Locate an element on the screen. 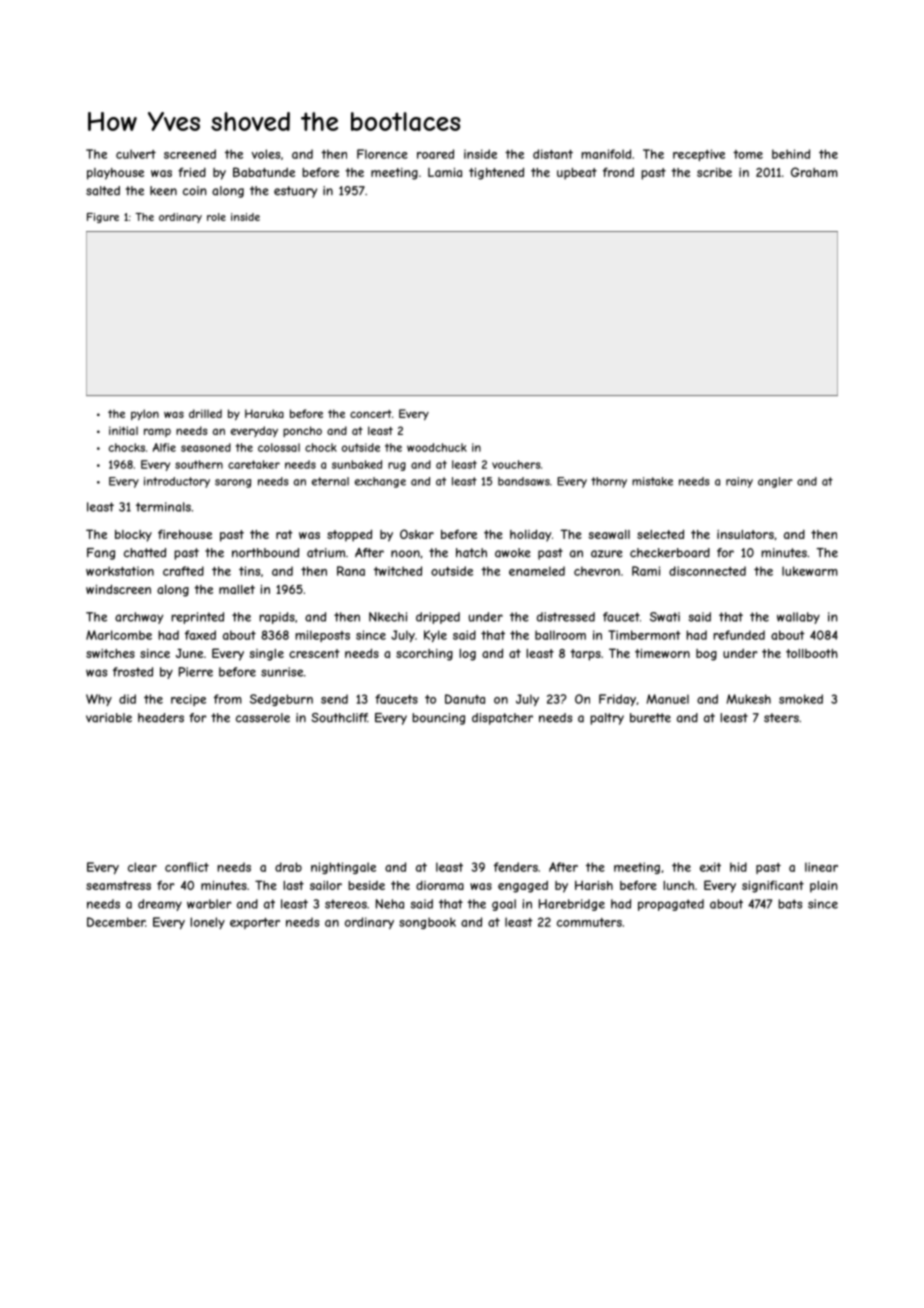 Image resolution: width=924 pixels, height=1308 pixels. noon is located at coordinates (405, 554).
